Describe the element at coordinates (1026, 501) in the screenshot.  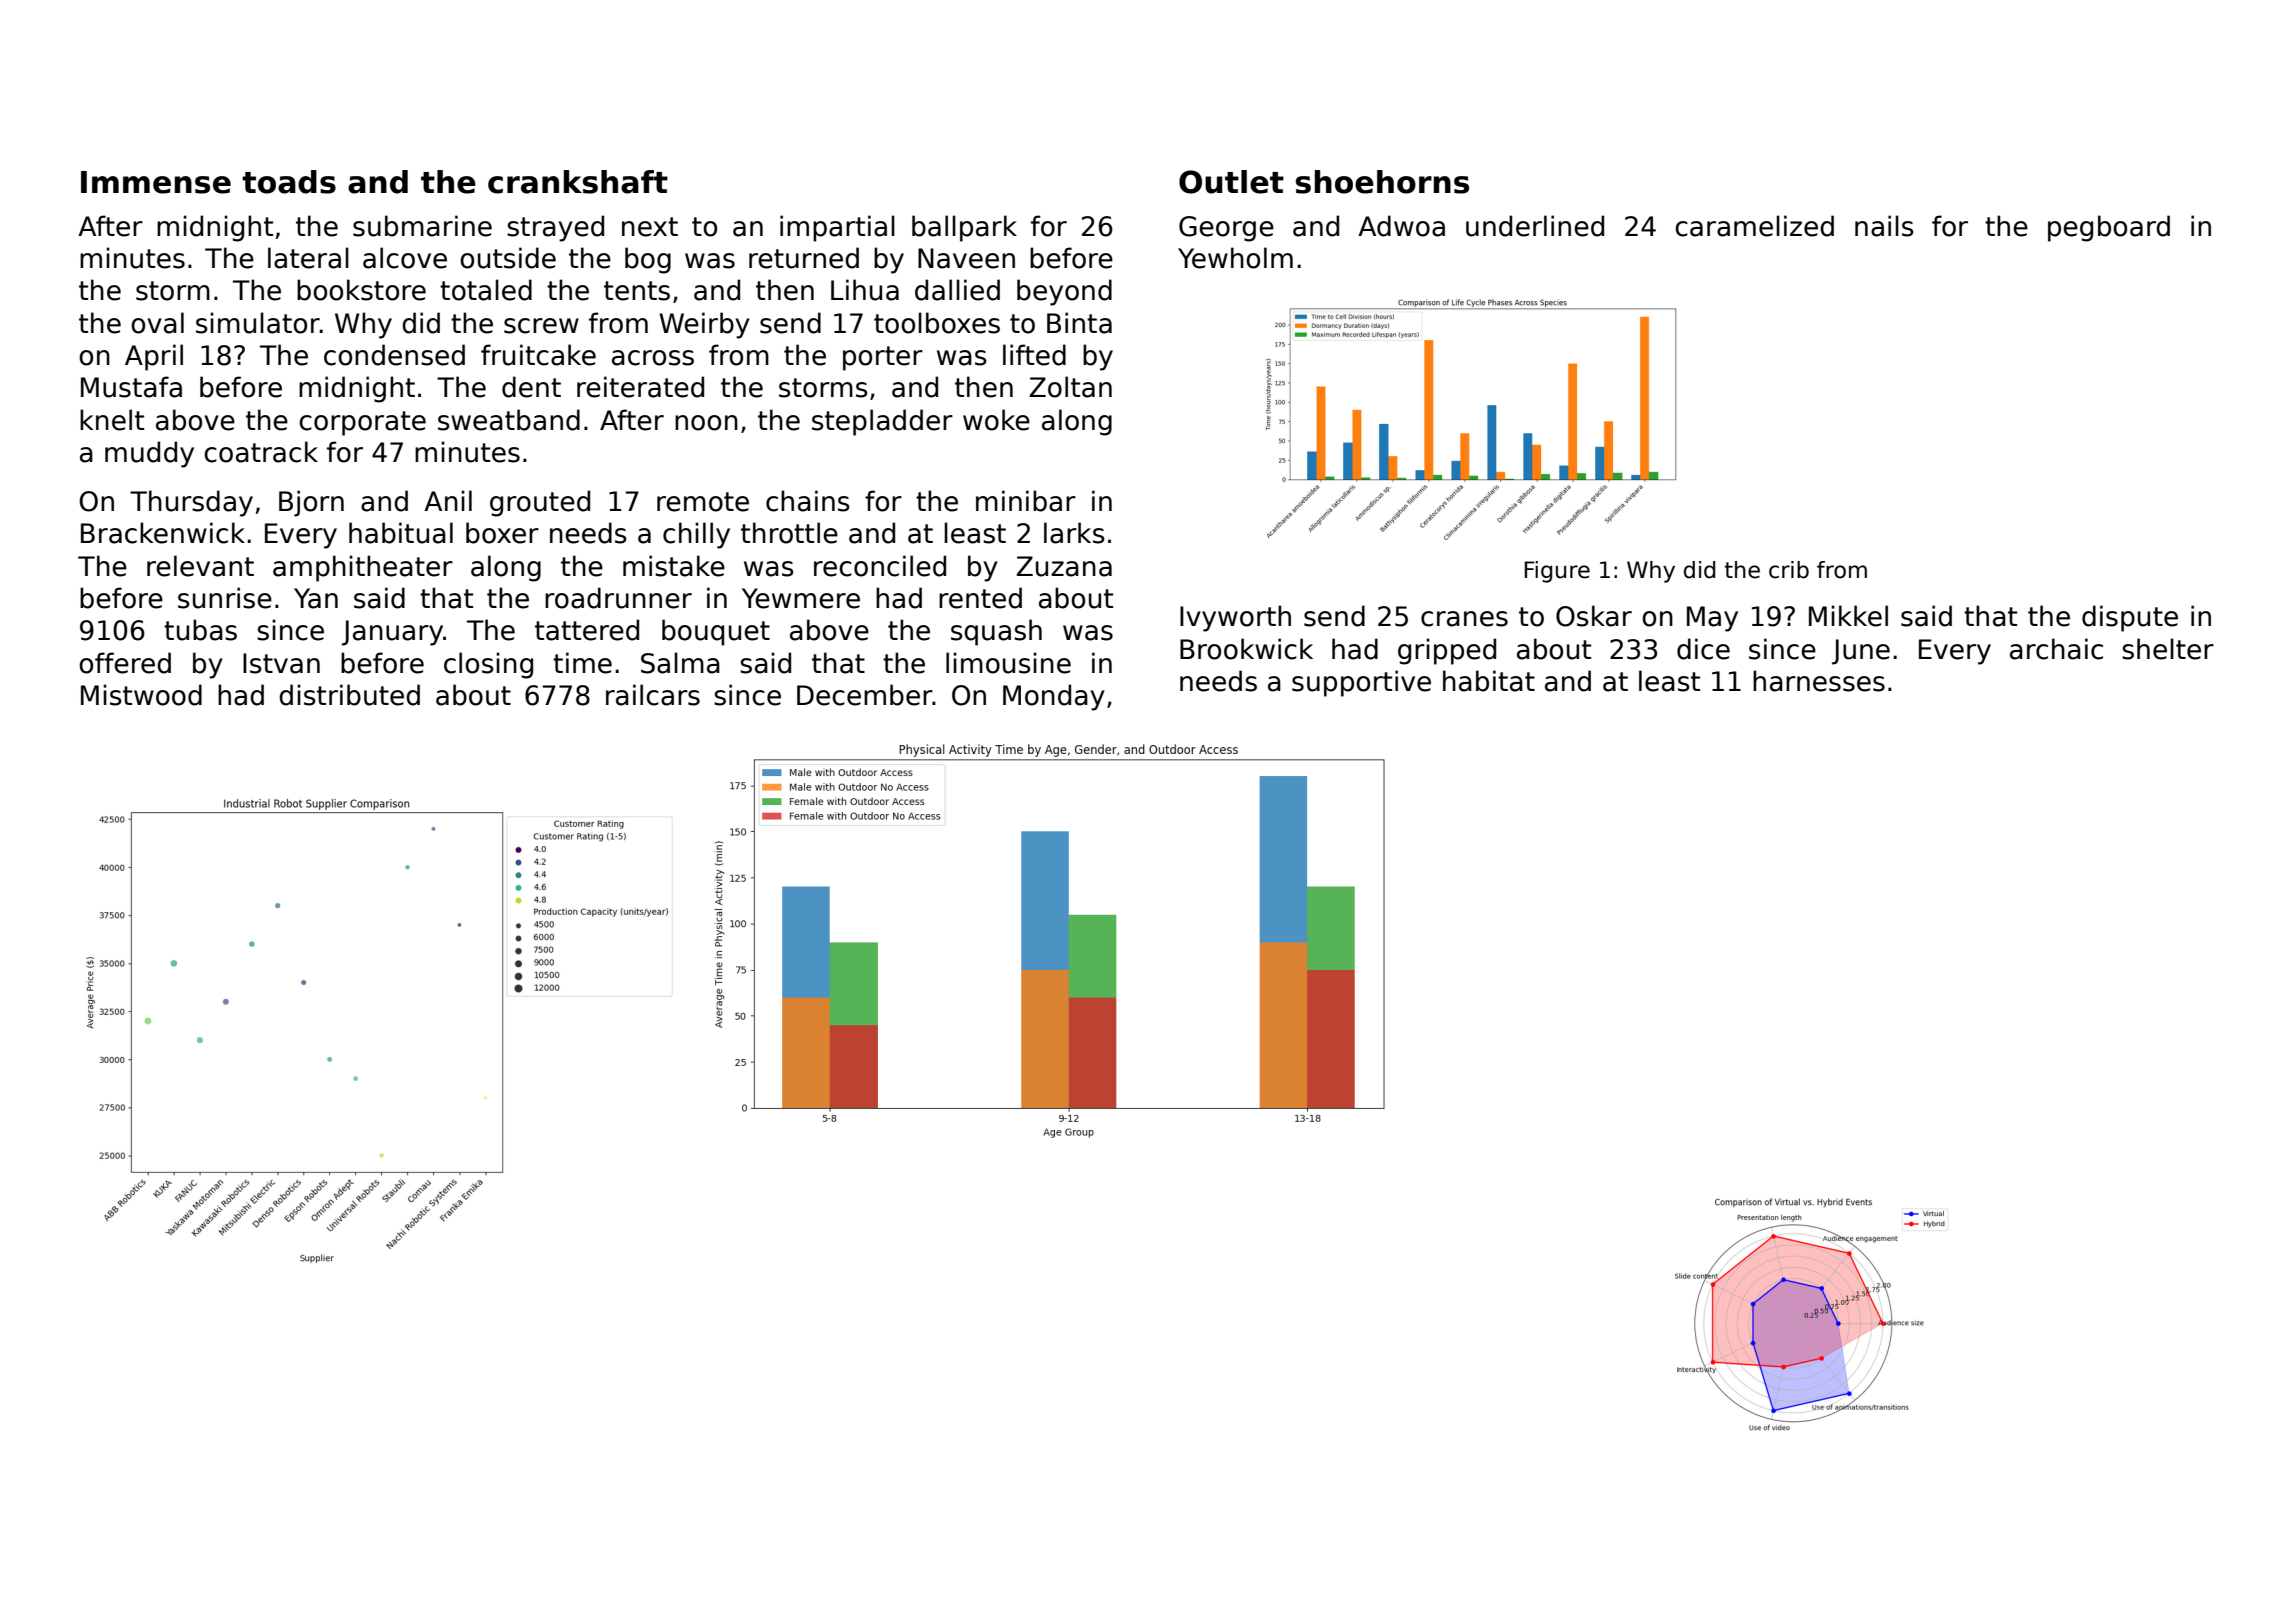
I see `minibar` at that location.
